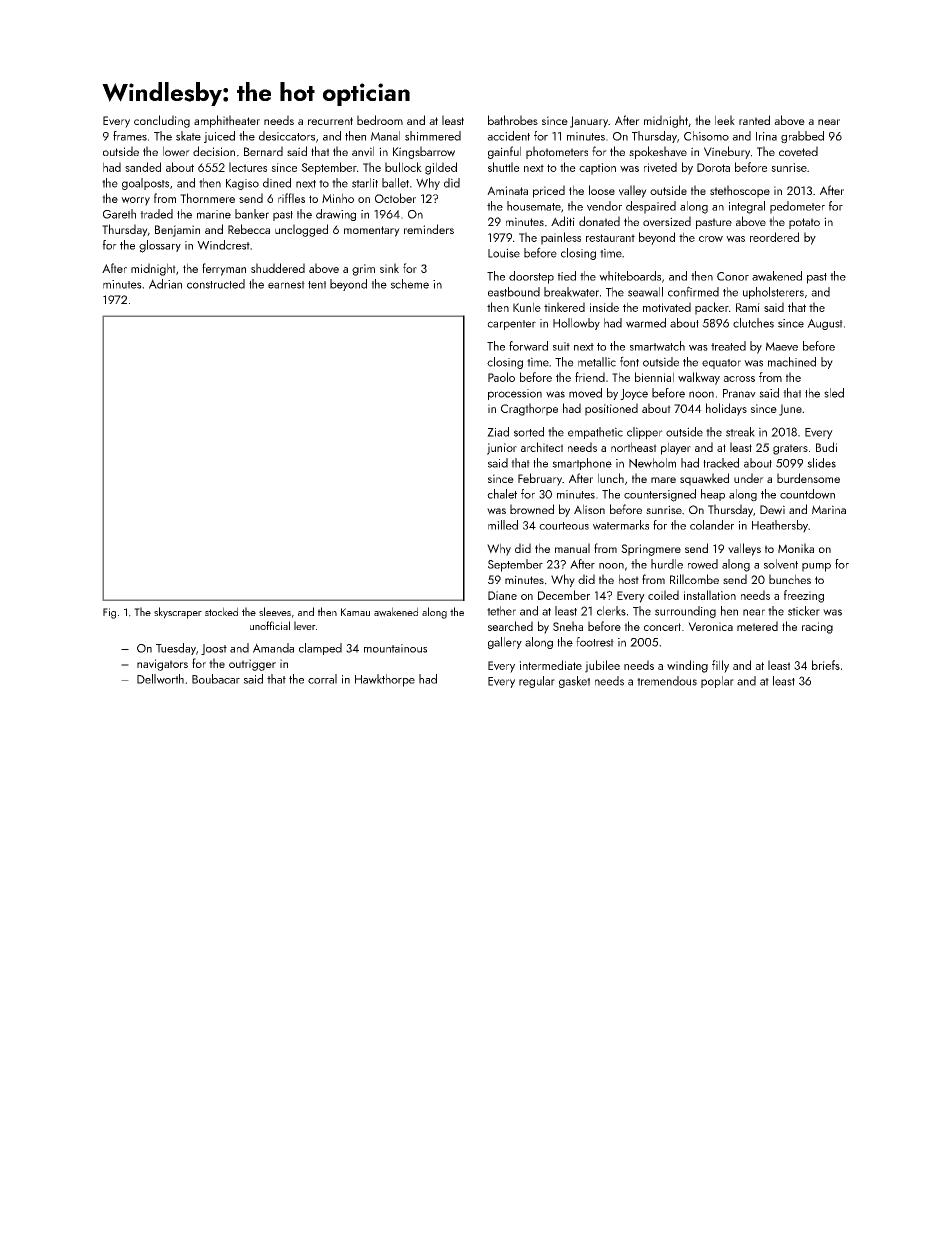 This document has height=1233, width=952. I want to click on Dellworth, so click(160, 679).
